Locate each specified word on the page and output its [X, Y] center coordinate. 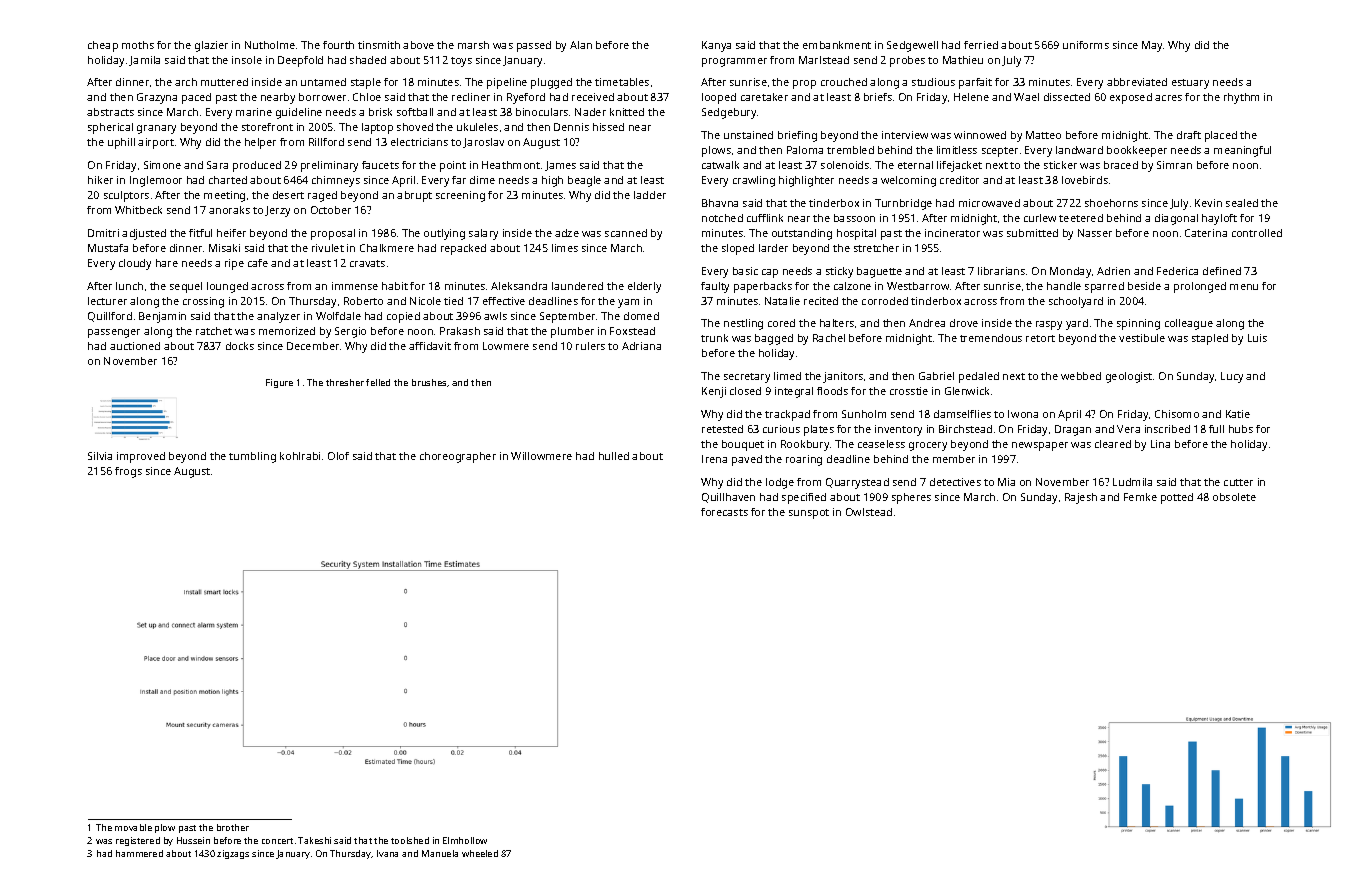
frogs [128, 472]
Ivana [387, 853]
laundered [577, 286]
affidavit [430, 346]
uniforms [1086, 45]
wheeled [480, 853]
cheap [103, 46]
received [593, 97]
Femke [1140, 497]
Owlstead [869, 512]
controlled [1257, 233]
